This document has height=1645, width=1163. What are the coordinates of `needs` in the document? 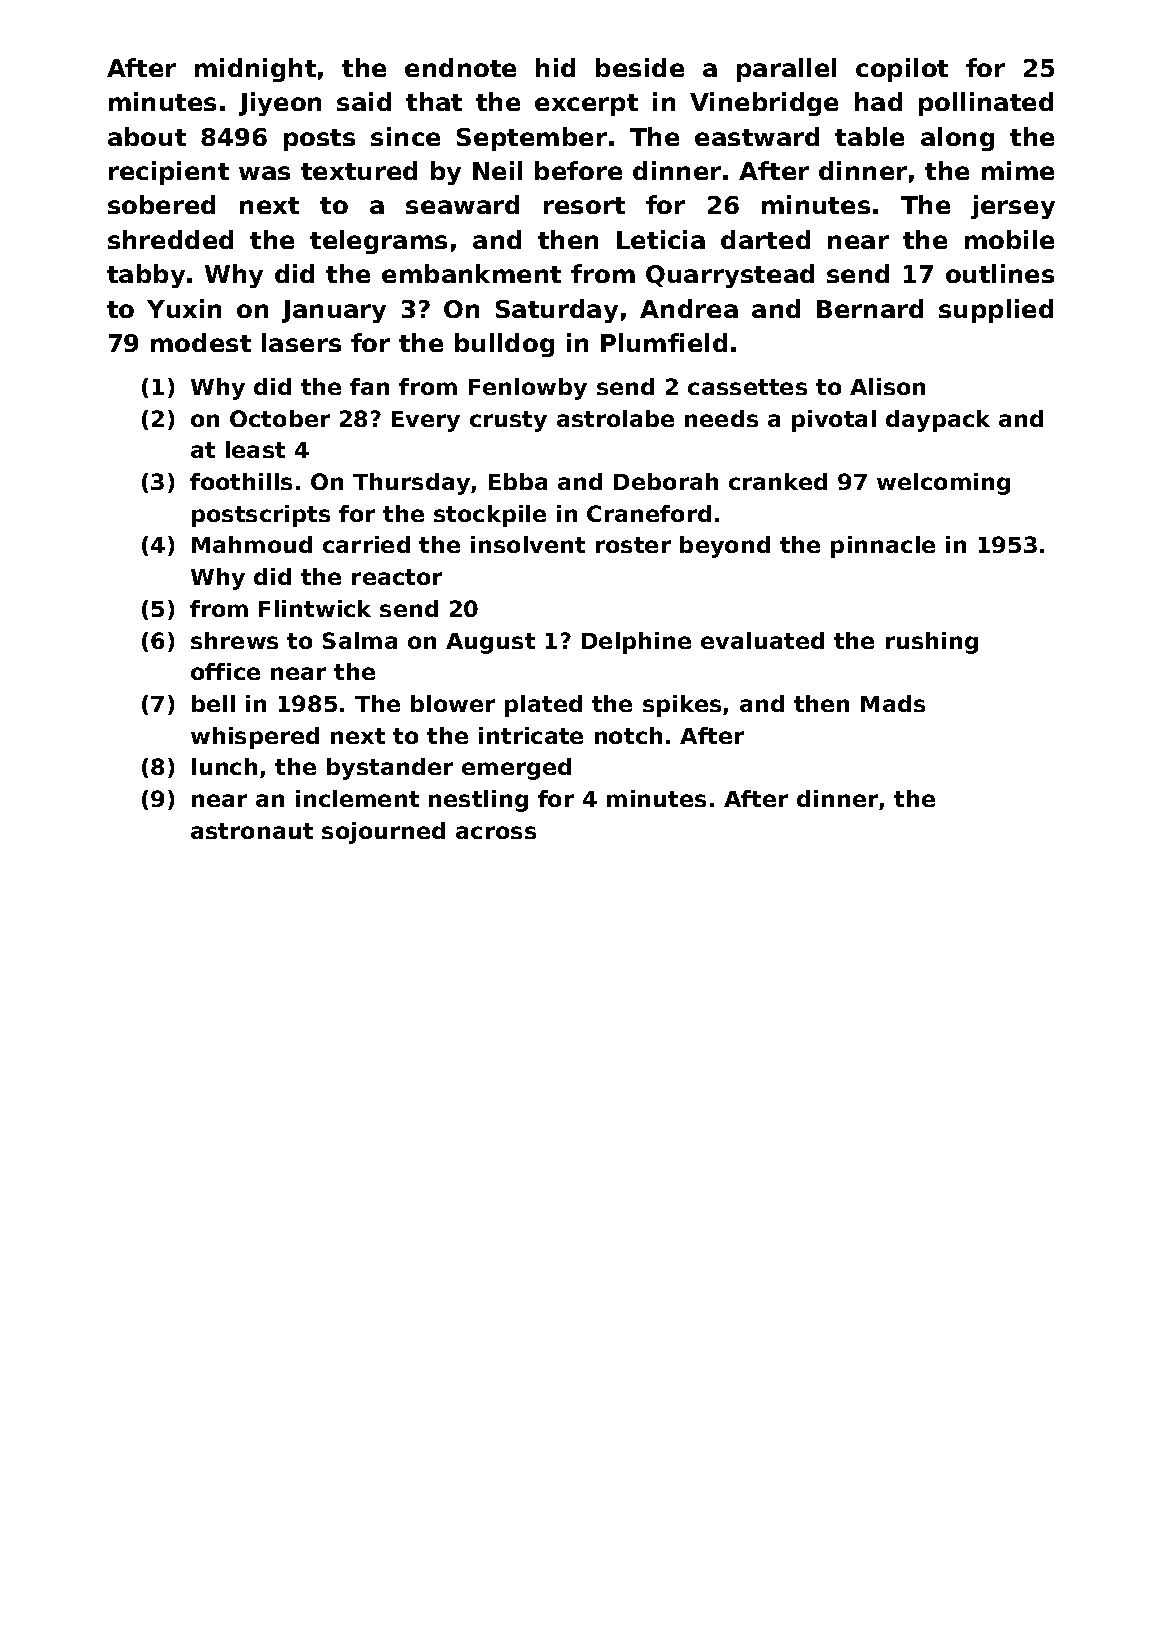 It's located at (721, 418).
